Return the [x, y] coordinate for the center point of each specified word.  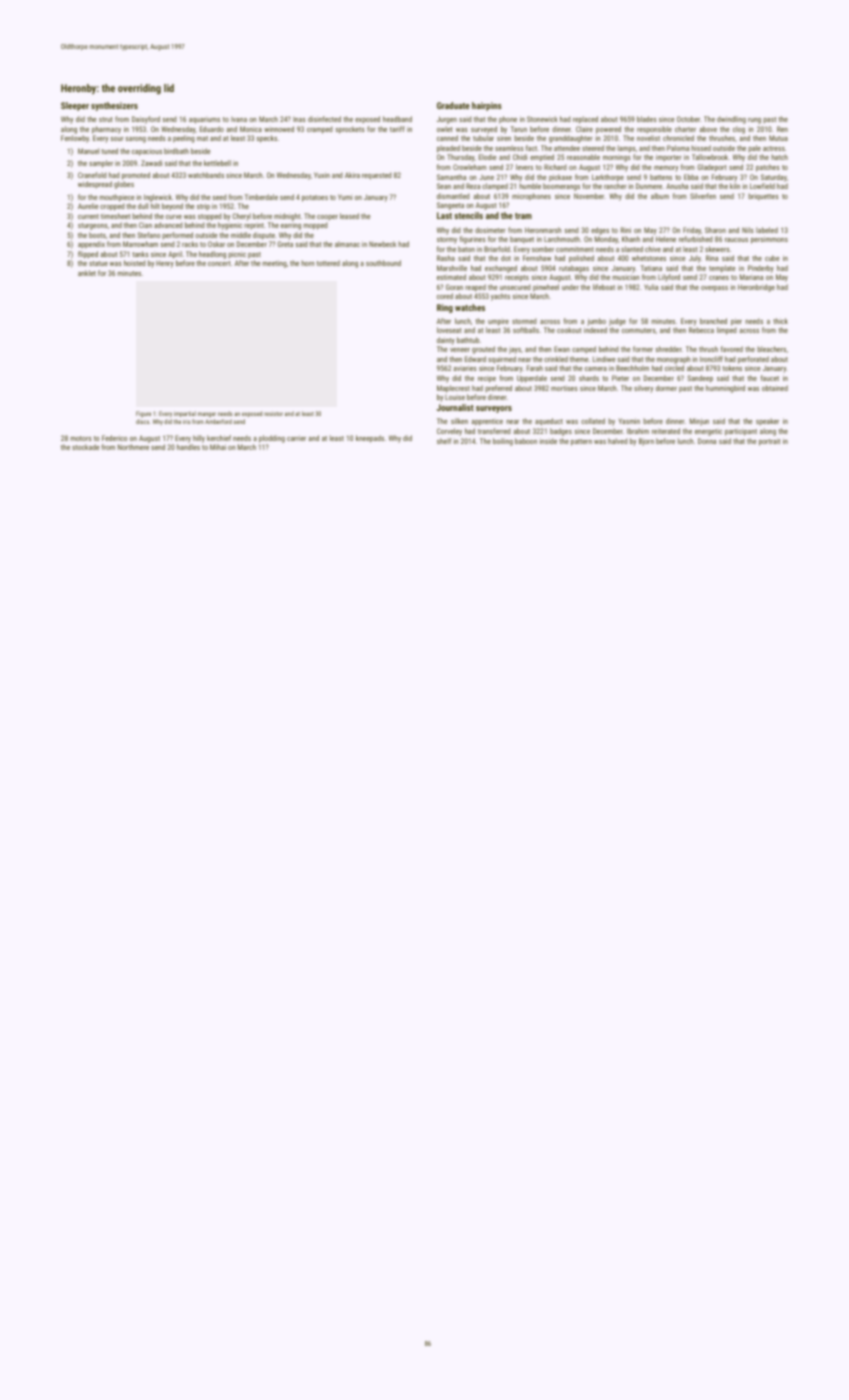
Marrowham [140, 244]
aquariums [204, 121]
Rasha [446, 258]
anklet [87, 273]
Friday [692, 231]
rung [754, 121]
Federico [114, 438]
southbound [383, 263]
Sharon [715, 230]
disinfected [324, 119]
